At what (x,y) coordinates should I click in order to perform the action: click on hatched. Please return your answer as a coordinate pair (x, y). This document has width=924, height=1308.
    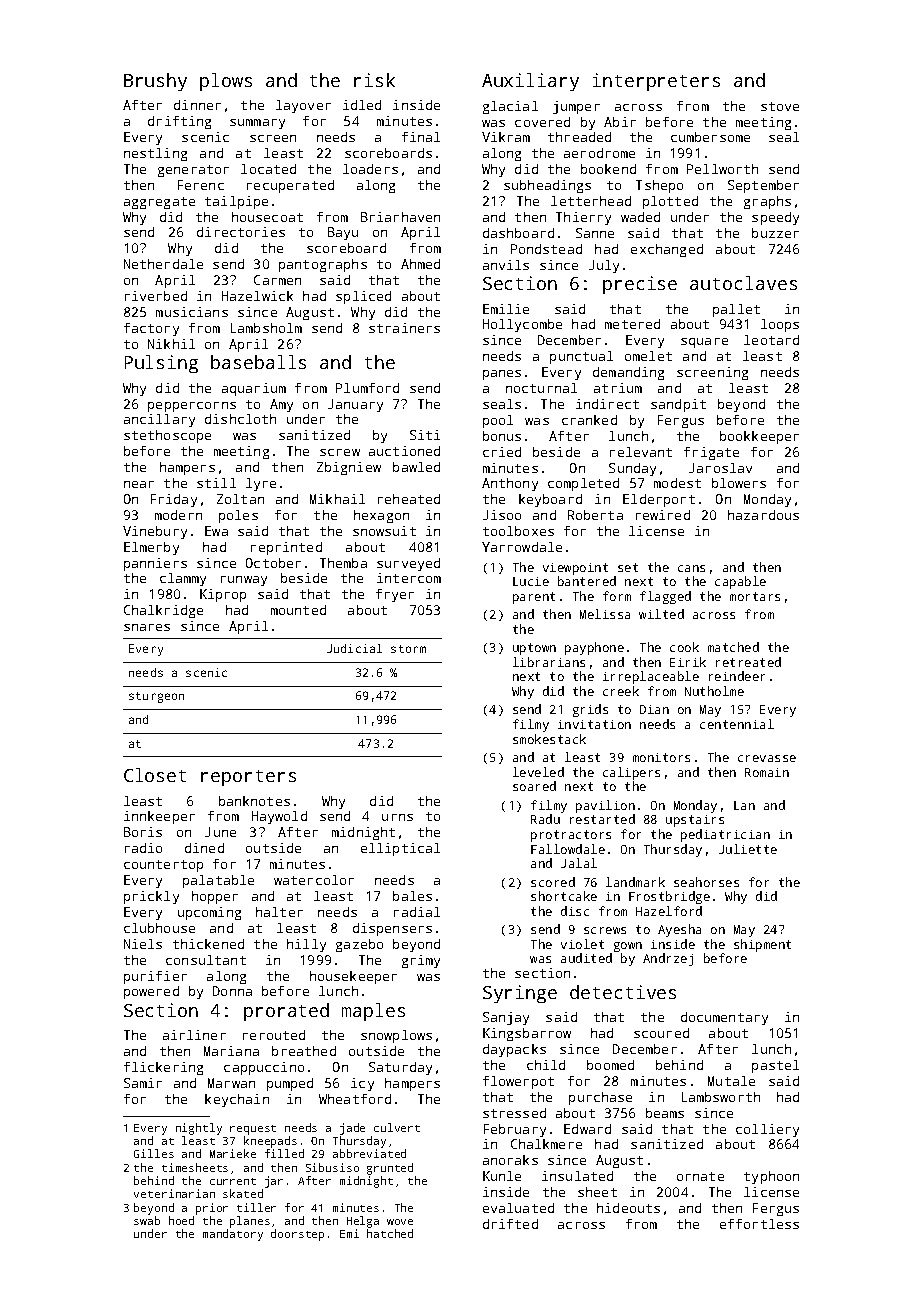
    Looking at the image, I should click on (390, 1233).
